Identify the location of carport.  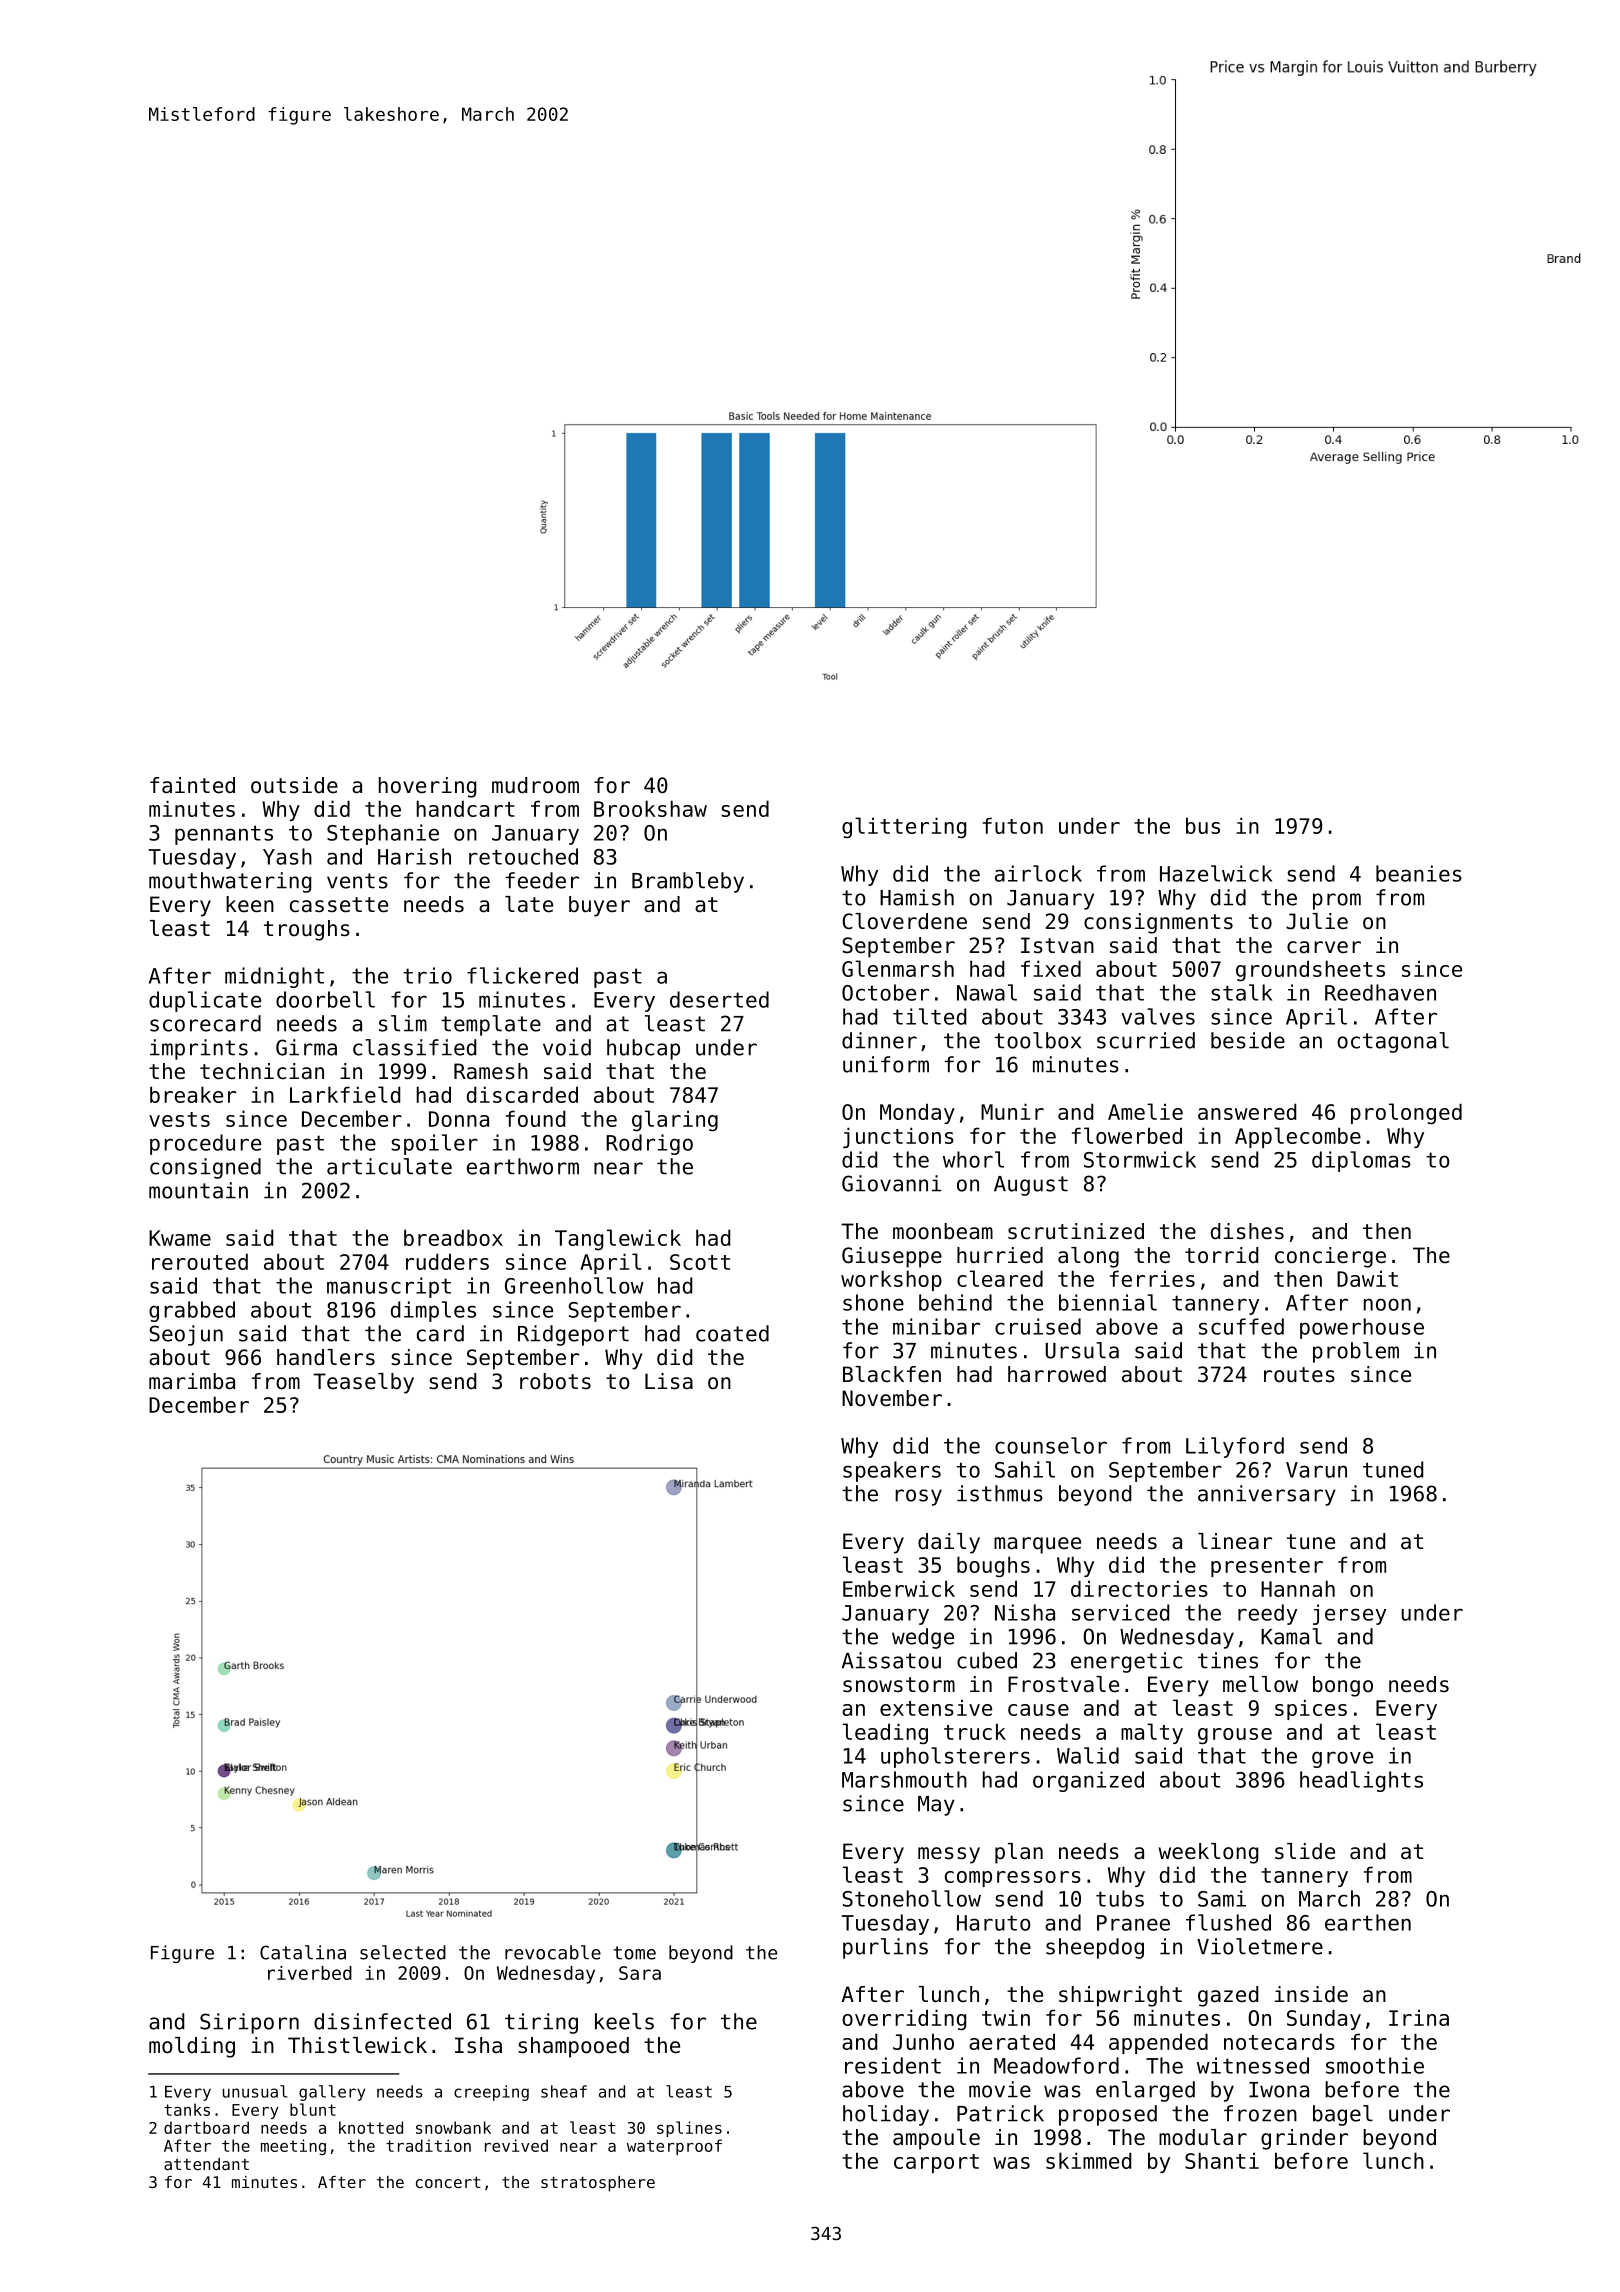
(936, 2163).
